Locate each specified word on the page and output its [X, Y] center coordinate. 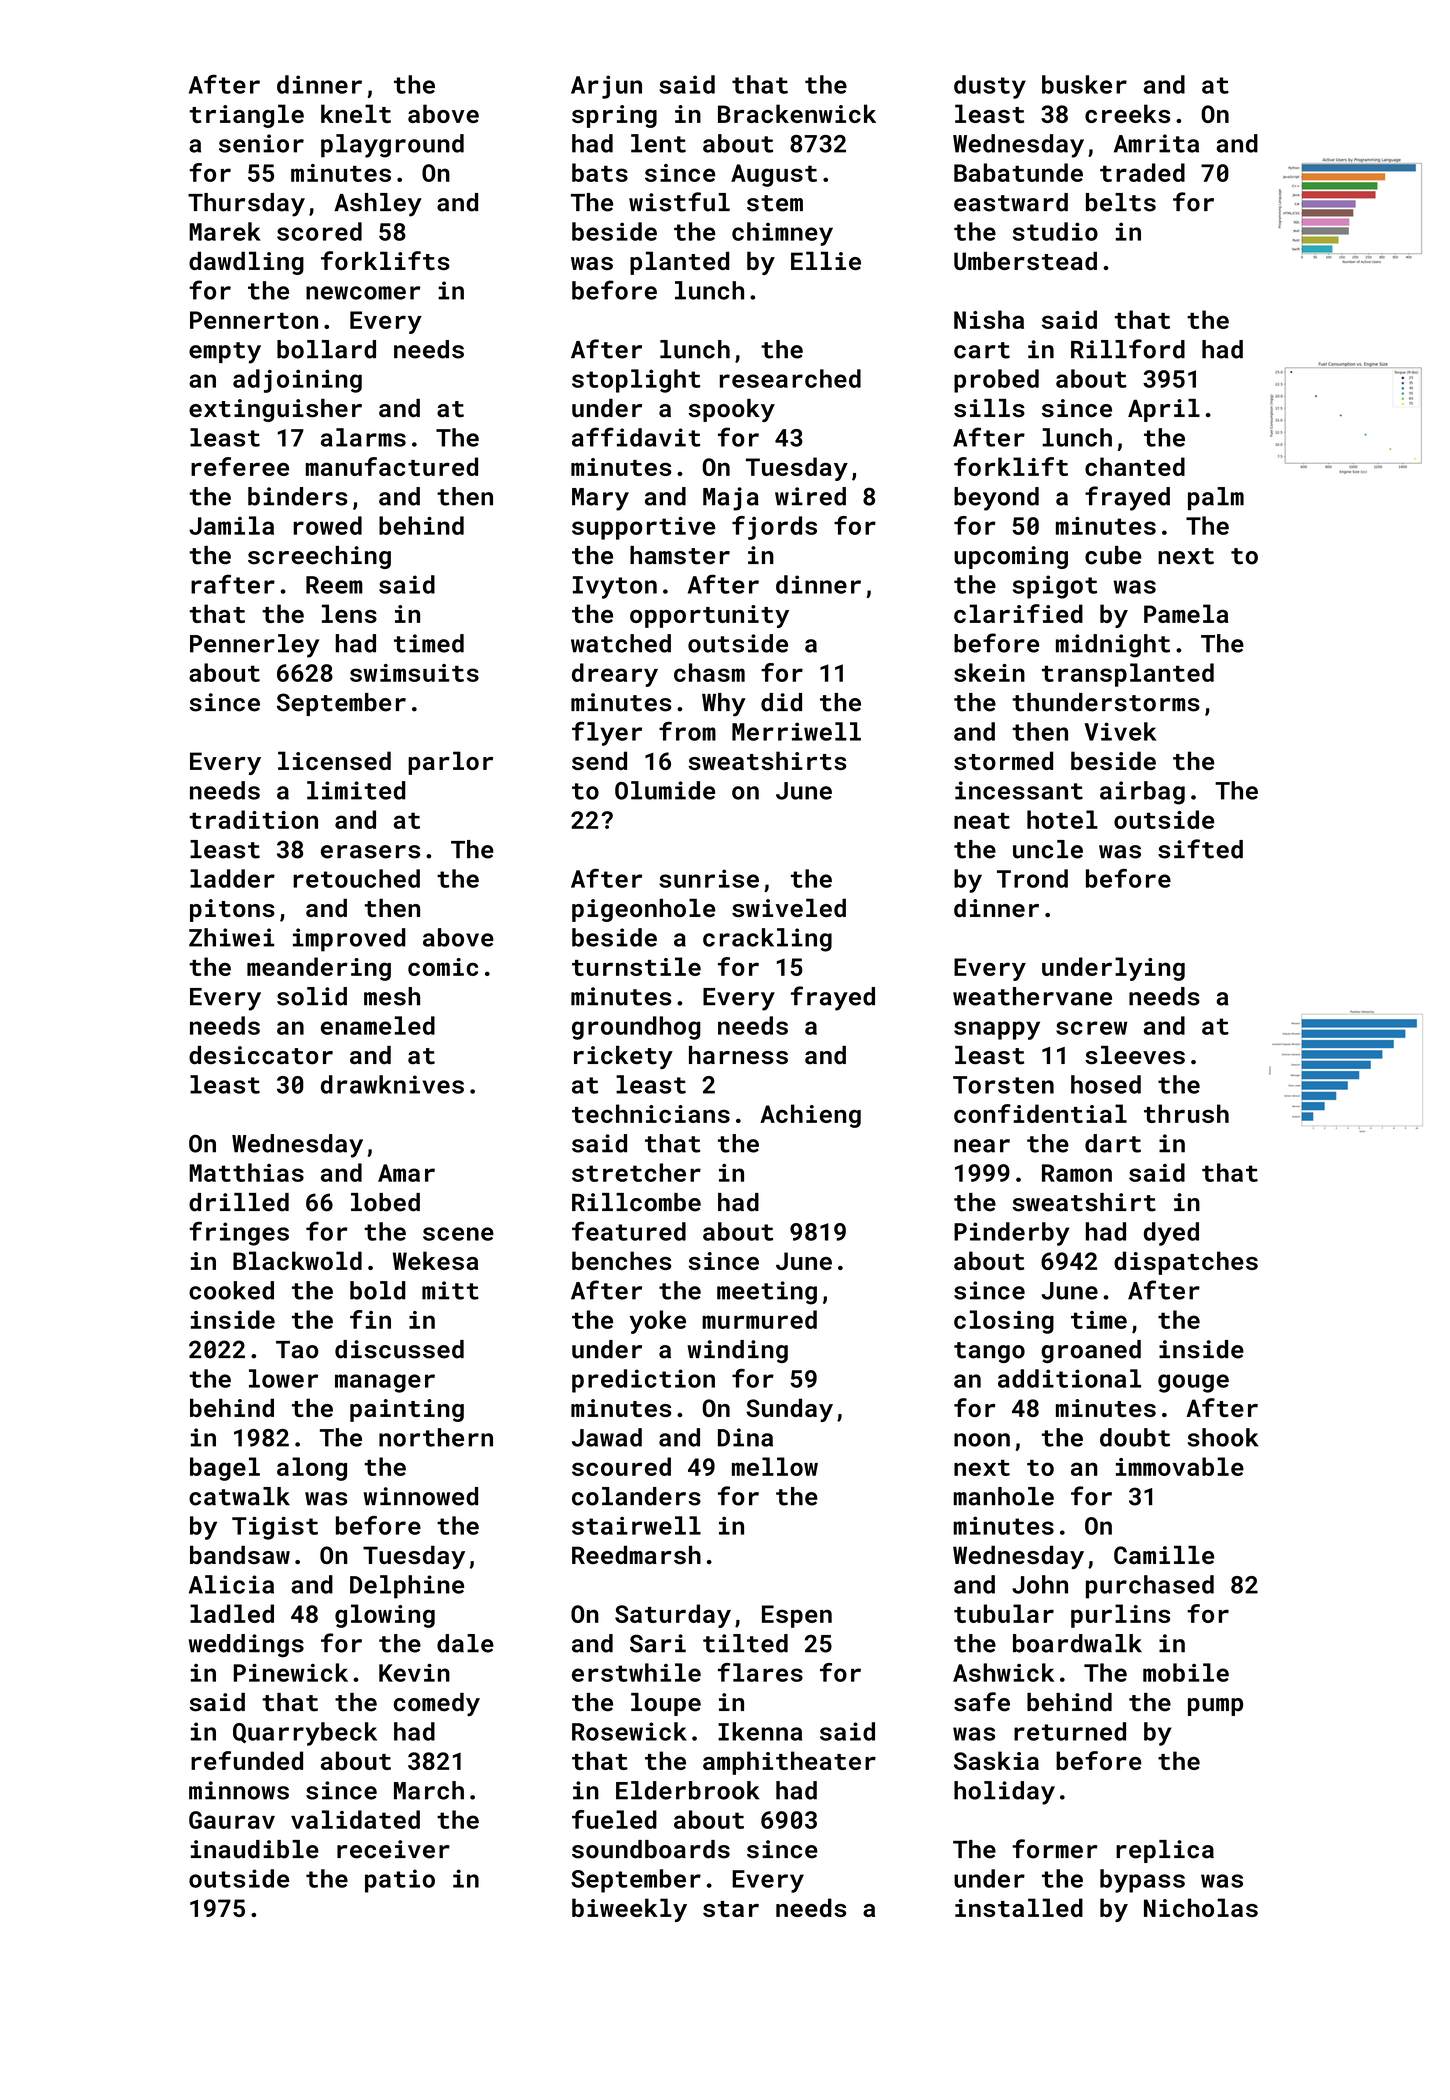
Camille [1164, 1555]
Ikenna [760, 1731]
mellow [775, 1466]
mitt [450, 1290]
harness [738, 1055]
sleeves [1135, 1055]
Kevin [414, 1672]
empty [225, 353]
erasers [370, 852]
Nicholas [1201, 1907]
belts [1121, 202]
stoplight [636, 381]
